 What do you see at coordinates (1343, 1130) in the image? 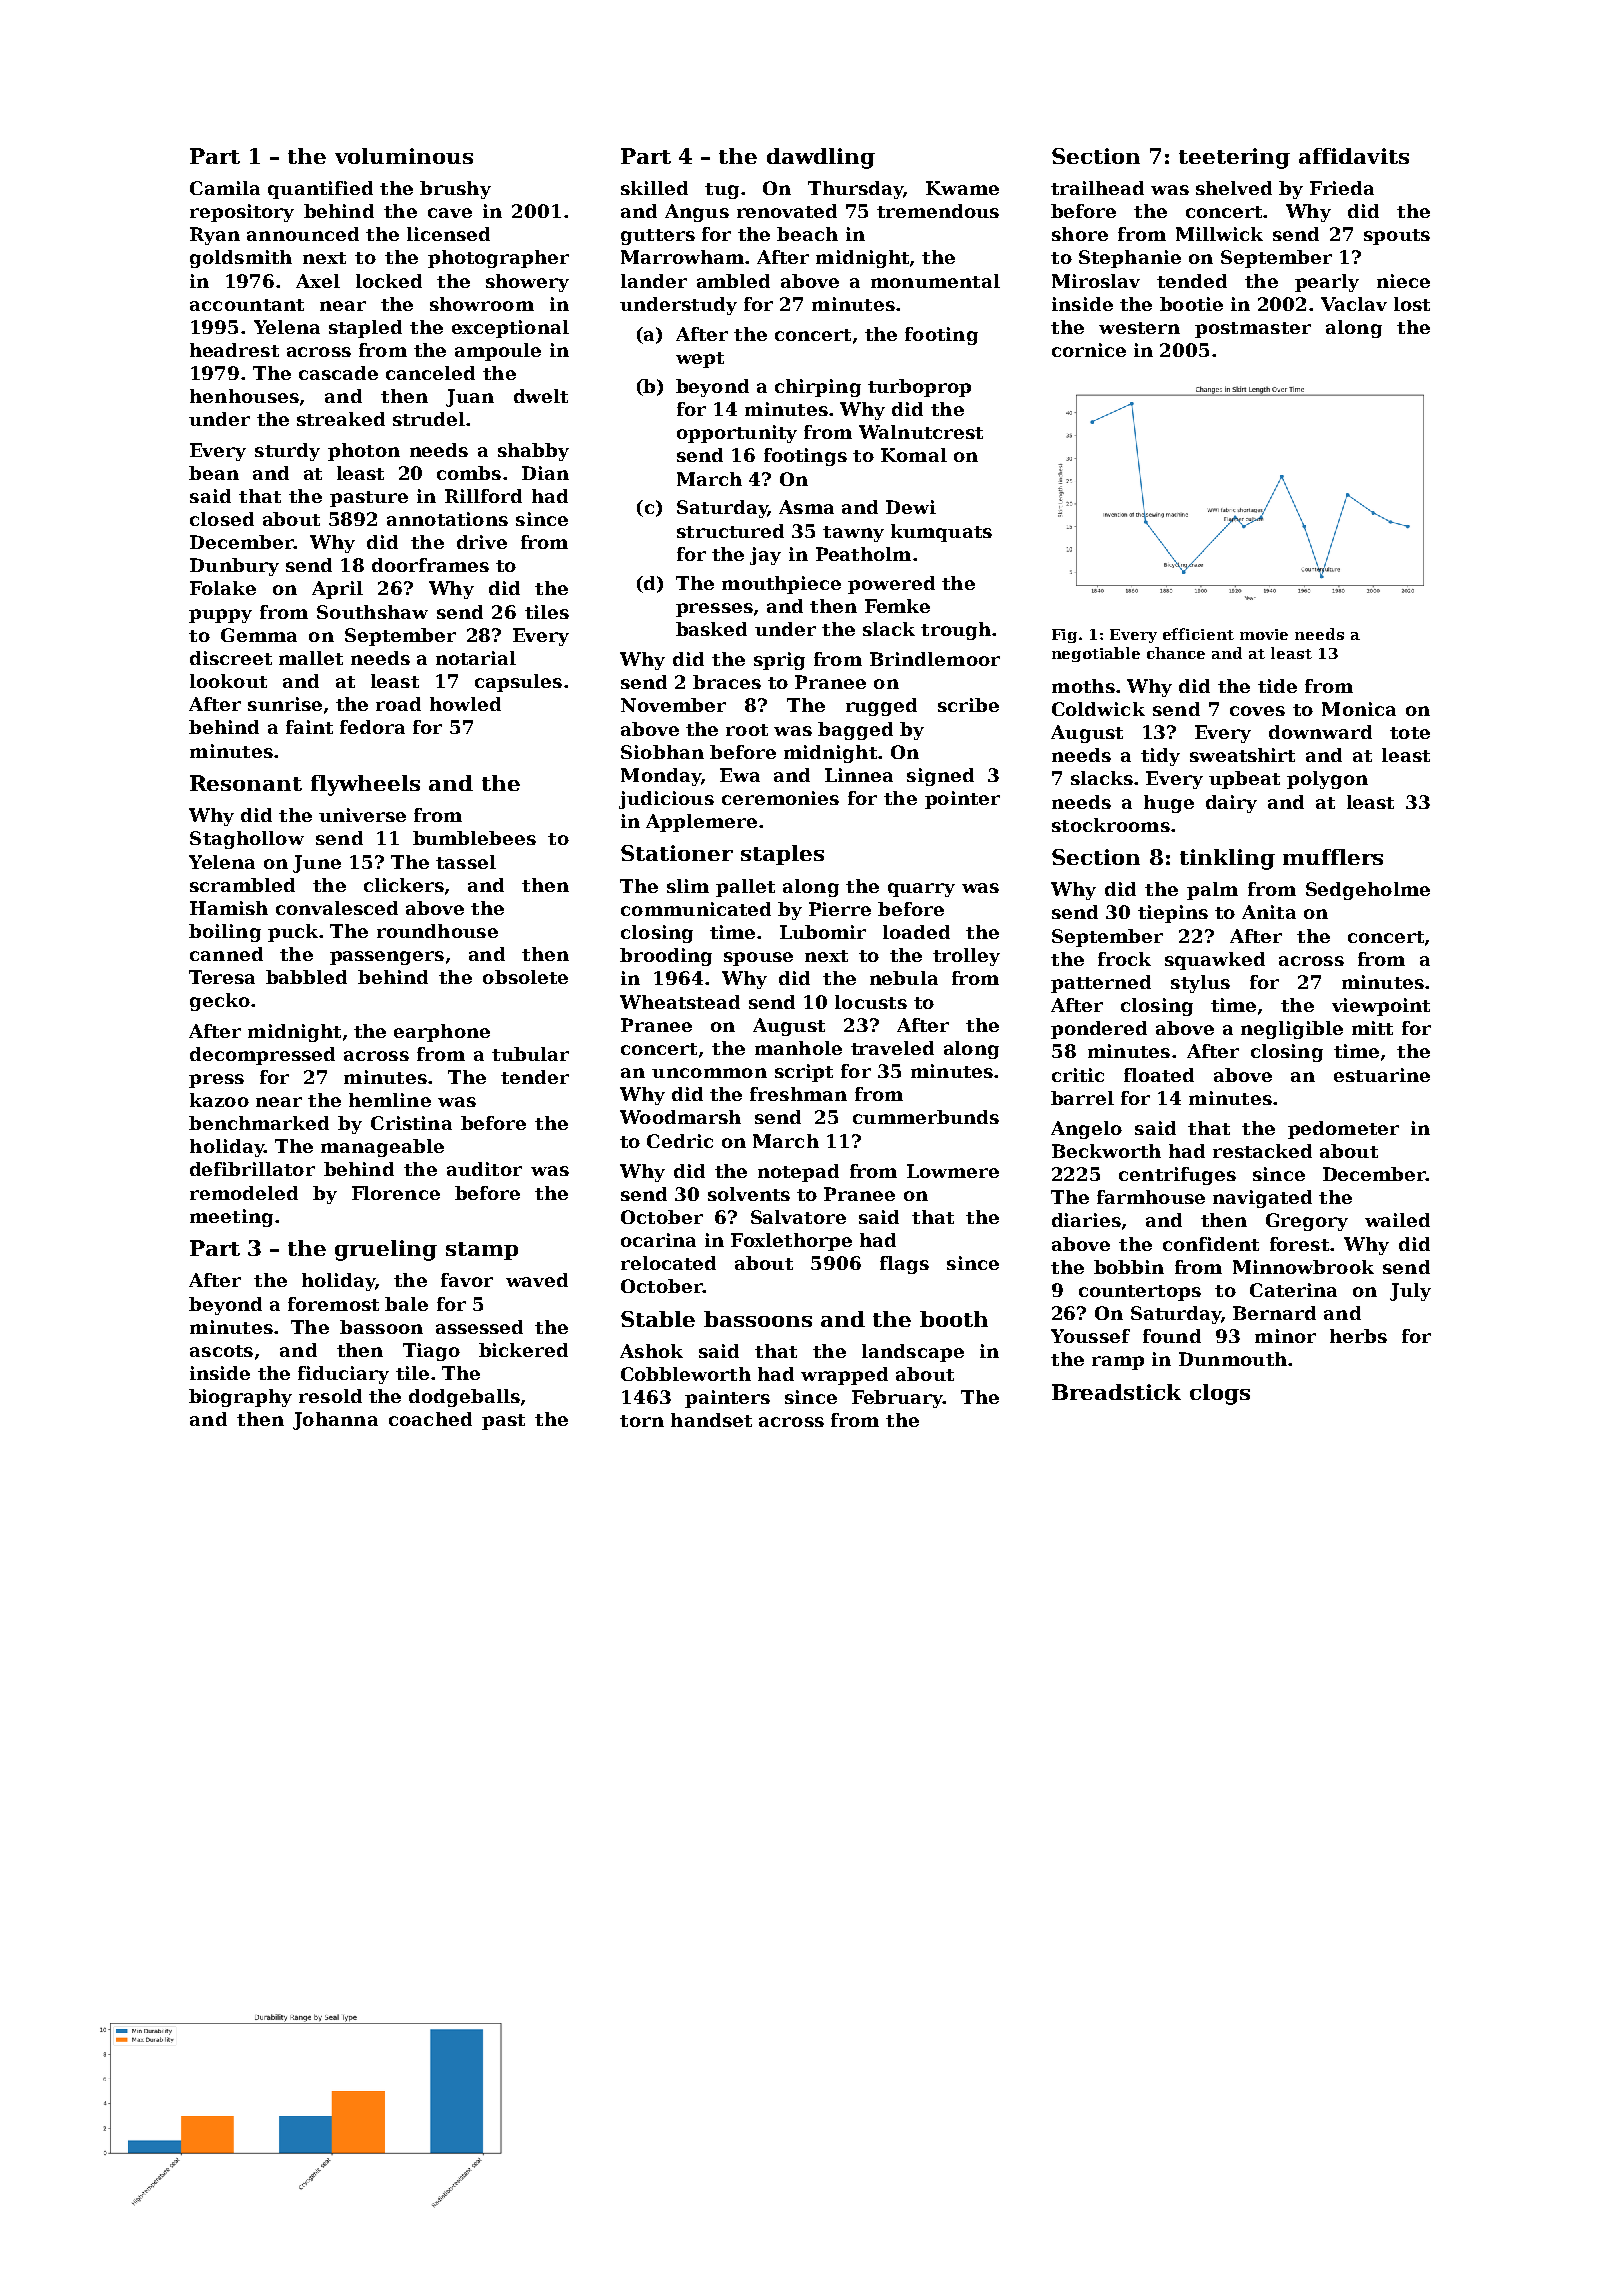
I see `pedometer` at bounding box center [1343, 1130].
